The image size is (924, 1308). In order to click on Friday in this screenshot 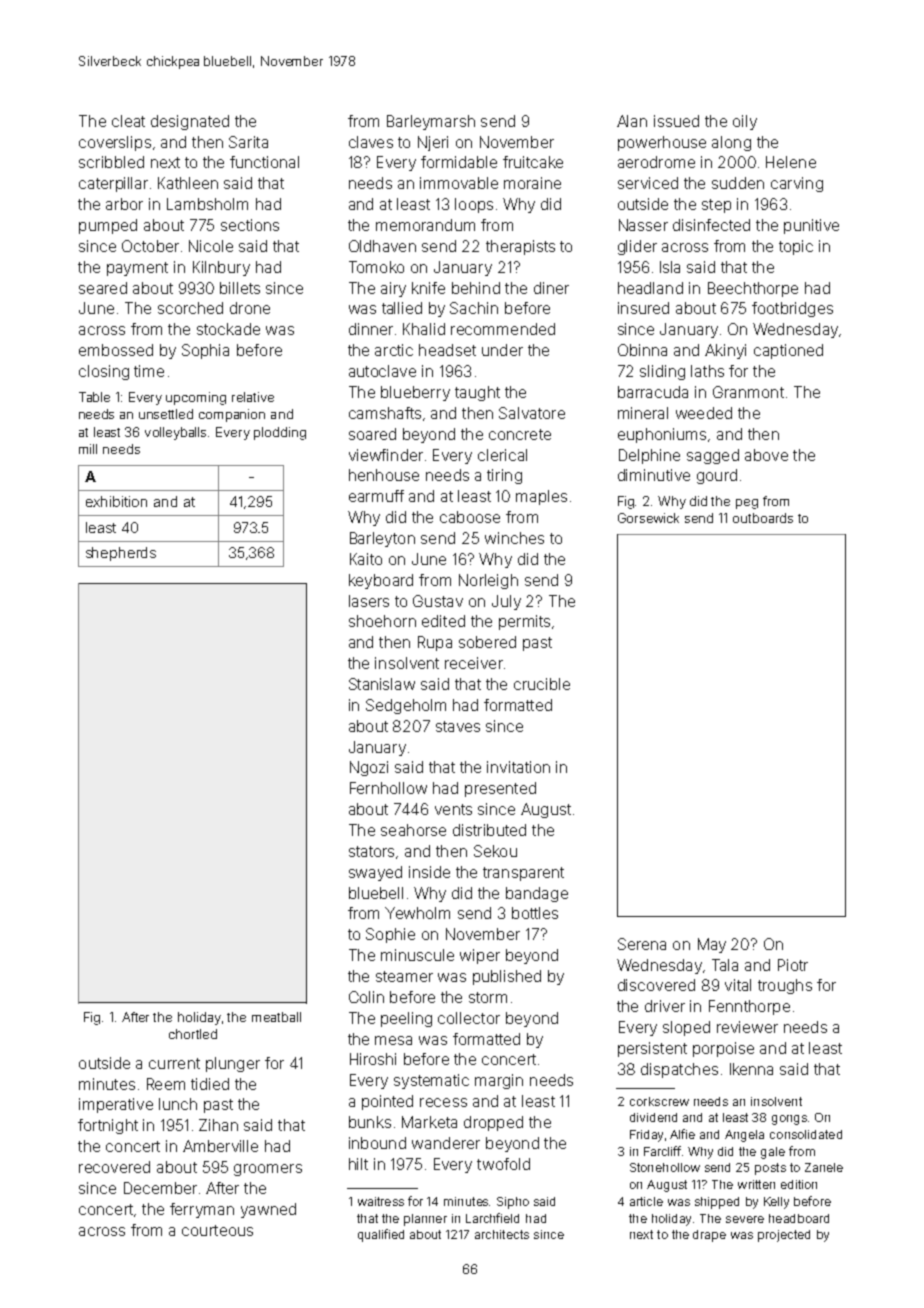, I will do `click(646, 1136)`.
